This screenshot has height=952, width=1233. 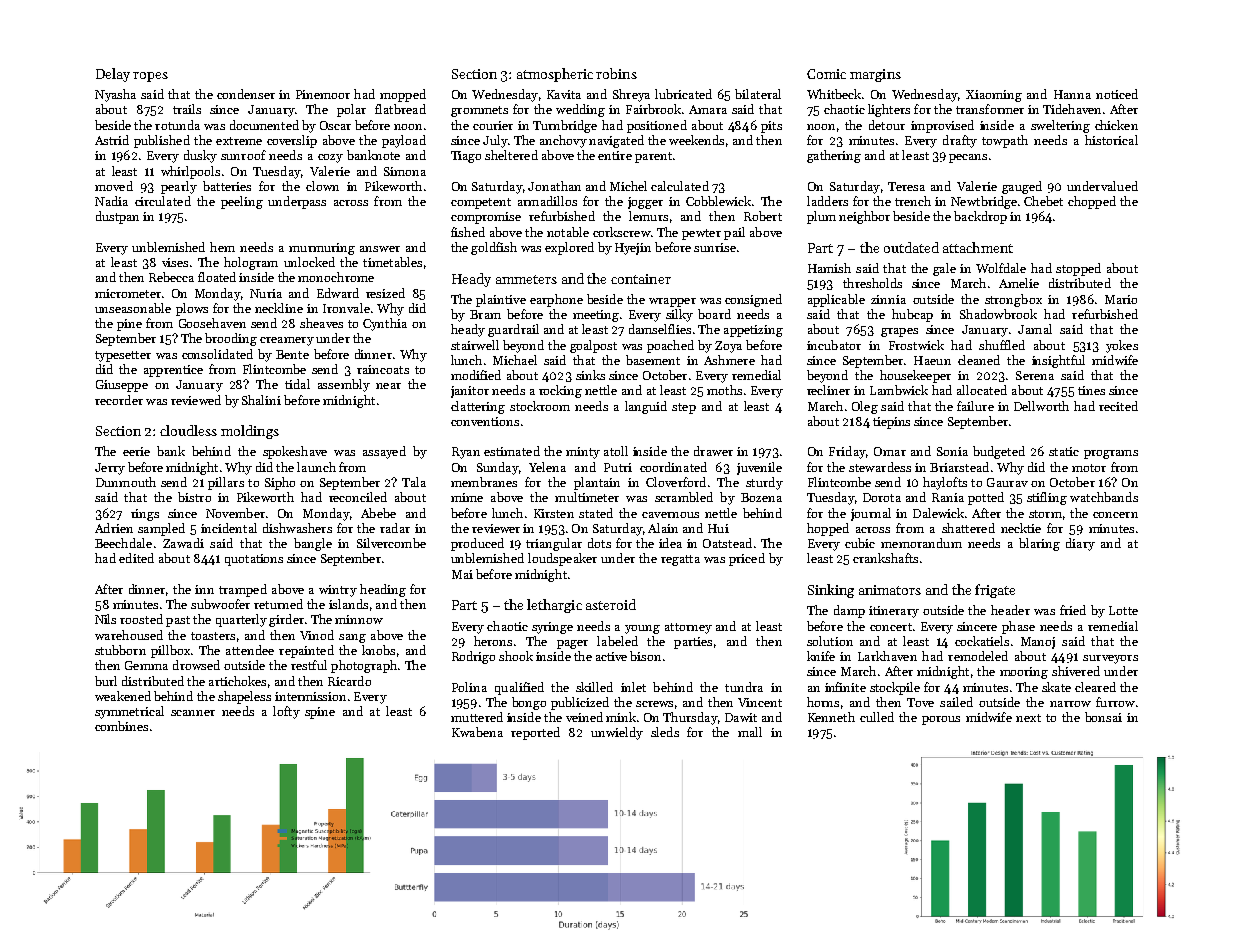 What do you see at coordinates (616, 73) in the screenshot?
I see `robins` at bounding box center [616, 73].
